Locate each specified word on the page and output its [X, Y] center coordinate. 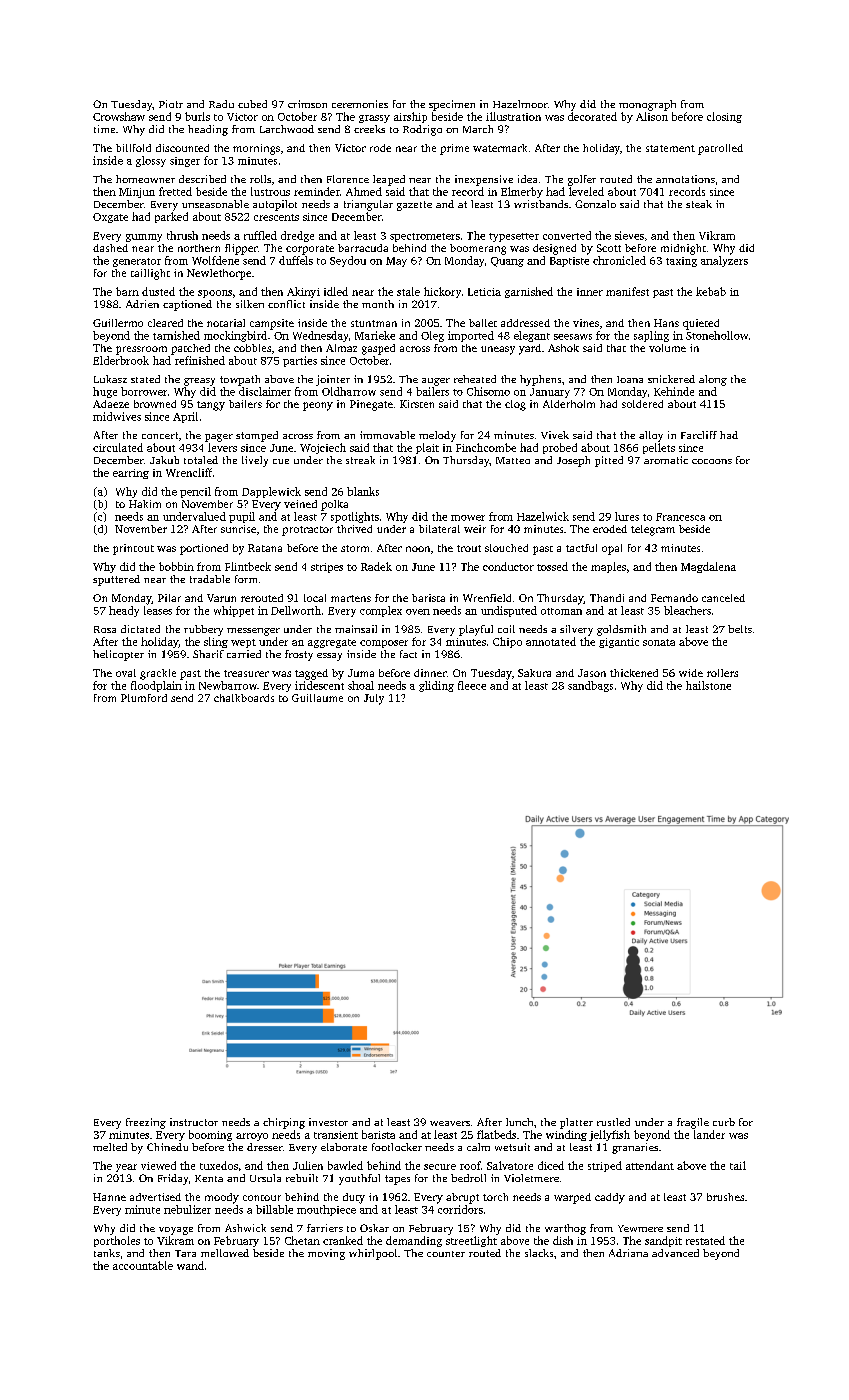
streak [360, 460]
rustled [613, 1122]
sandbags [590, 686]
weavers [450, 1123]
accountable [143, 1265]
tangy [211, 406]
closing [724, 117]
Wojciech [323, 448]
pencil [195, 492]
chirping [284, 1123]
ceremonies [360, 104]
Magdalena [708, 567]
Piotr [171, 104]
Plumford [144, 698]
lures [627, 516]
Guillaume [317, 698]
